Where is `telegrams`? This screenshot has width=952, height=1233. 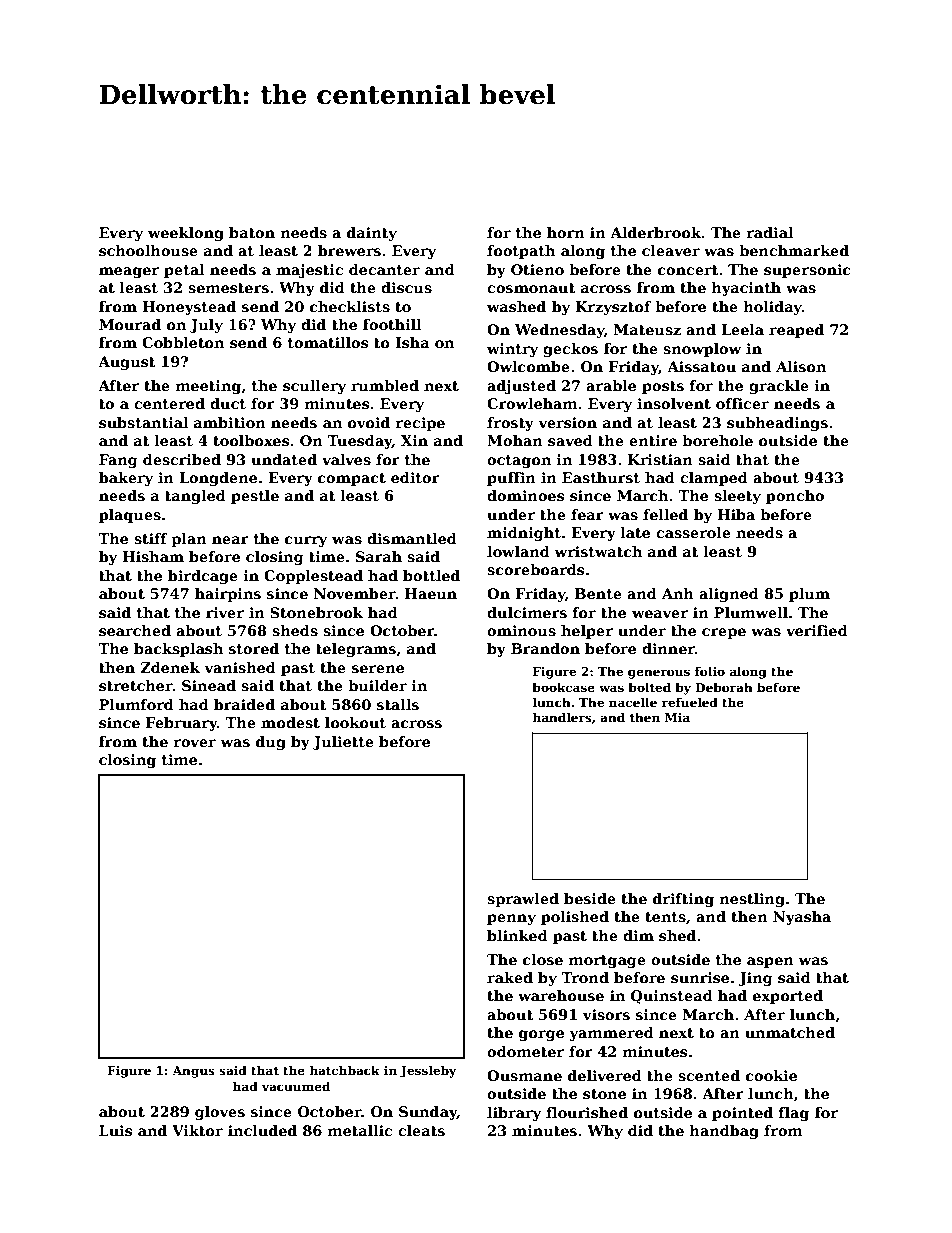
telegrams is located at coordinates (356, 650).
